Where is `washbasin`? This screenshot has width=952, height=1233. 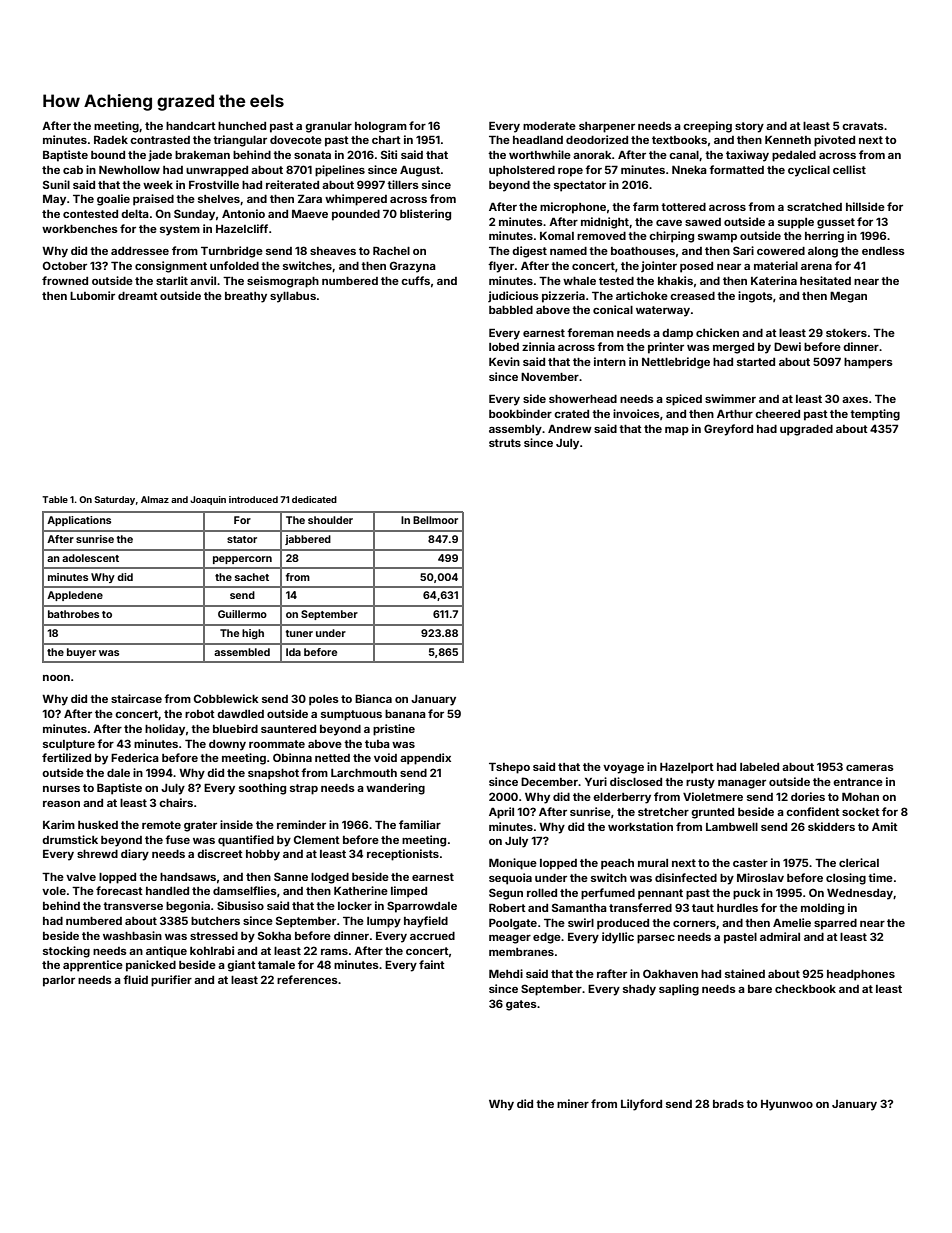 washbasin is located at coordinates (132, 935).
